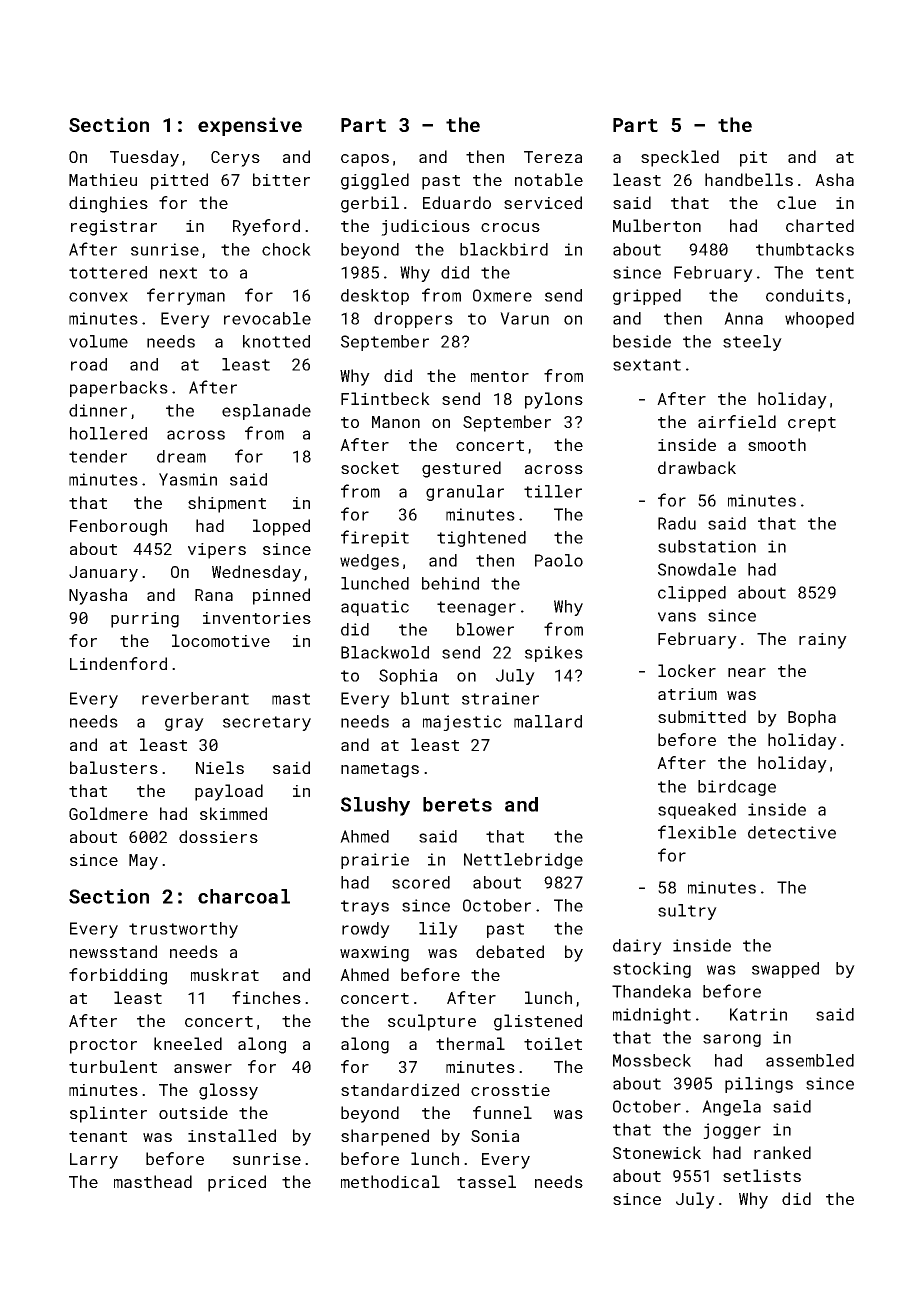 The width and height of the screenshot is (924, 1308). What do you see at coordinates (375, 608) in the screenshot?
I see `aquatic` at bounding box center [375, 608].
